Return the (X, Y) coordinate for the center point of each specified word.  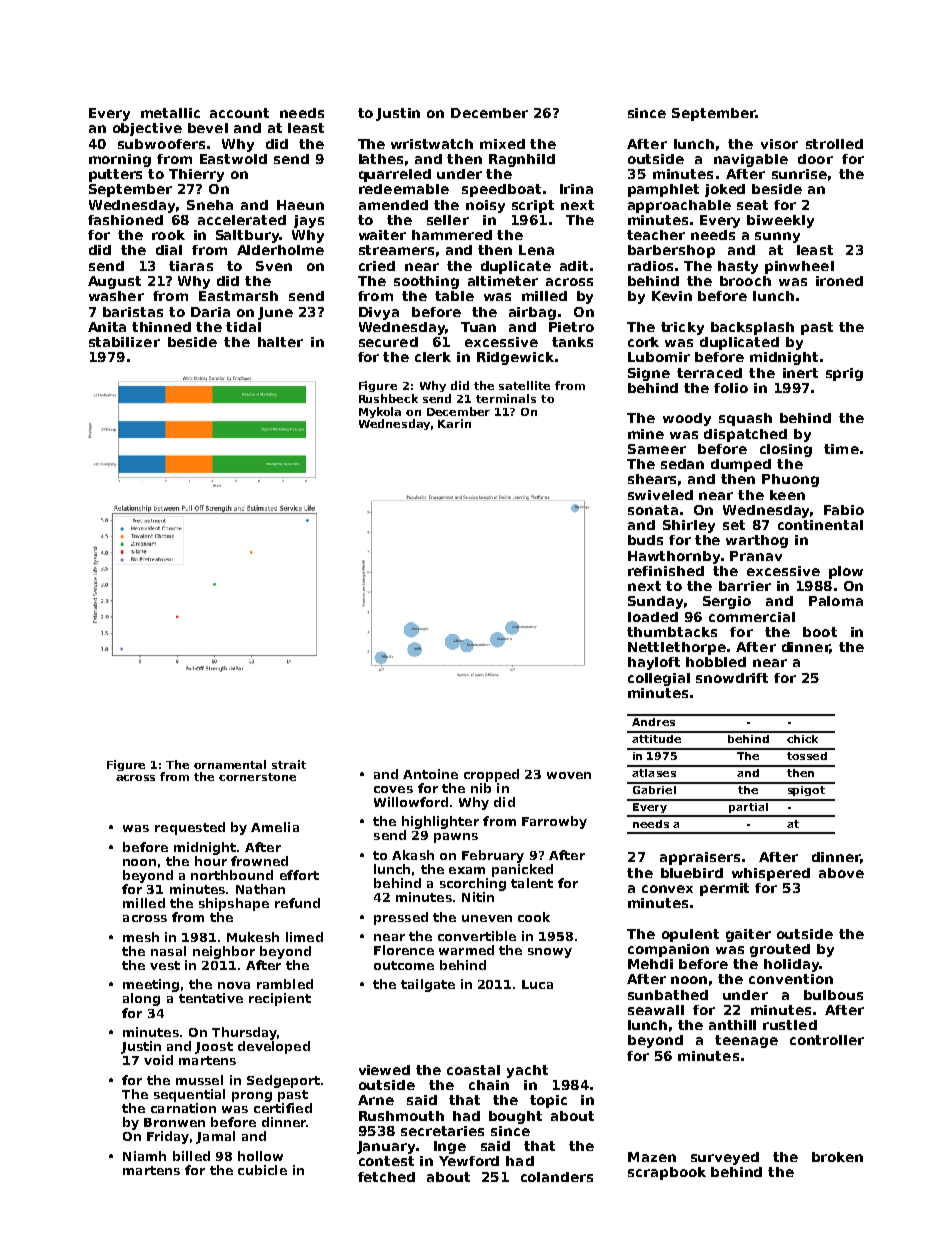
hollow (260, 1156)
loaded (653, 617)
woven (569, 775)
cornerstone (257, 777)
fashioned (125, 220)
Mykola (380, 412)
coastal (473, 1070)
